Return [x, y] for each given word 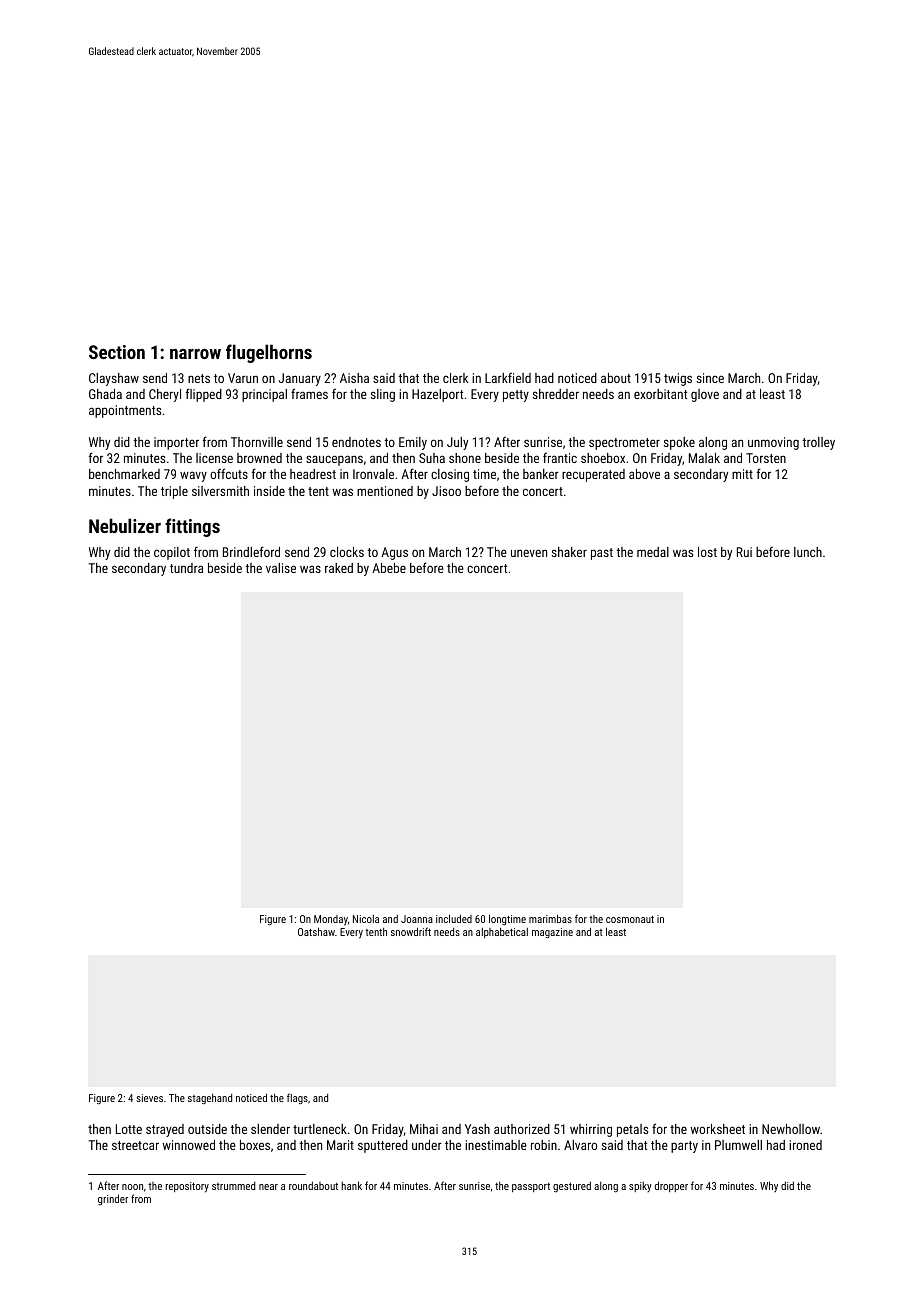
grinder [113, 1200]
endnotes [356, 442]
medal [653, 552]
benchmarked [124, 474]
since [710, 378]
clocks [347, 552]
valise [281, 568]
